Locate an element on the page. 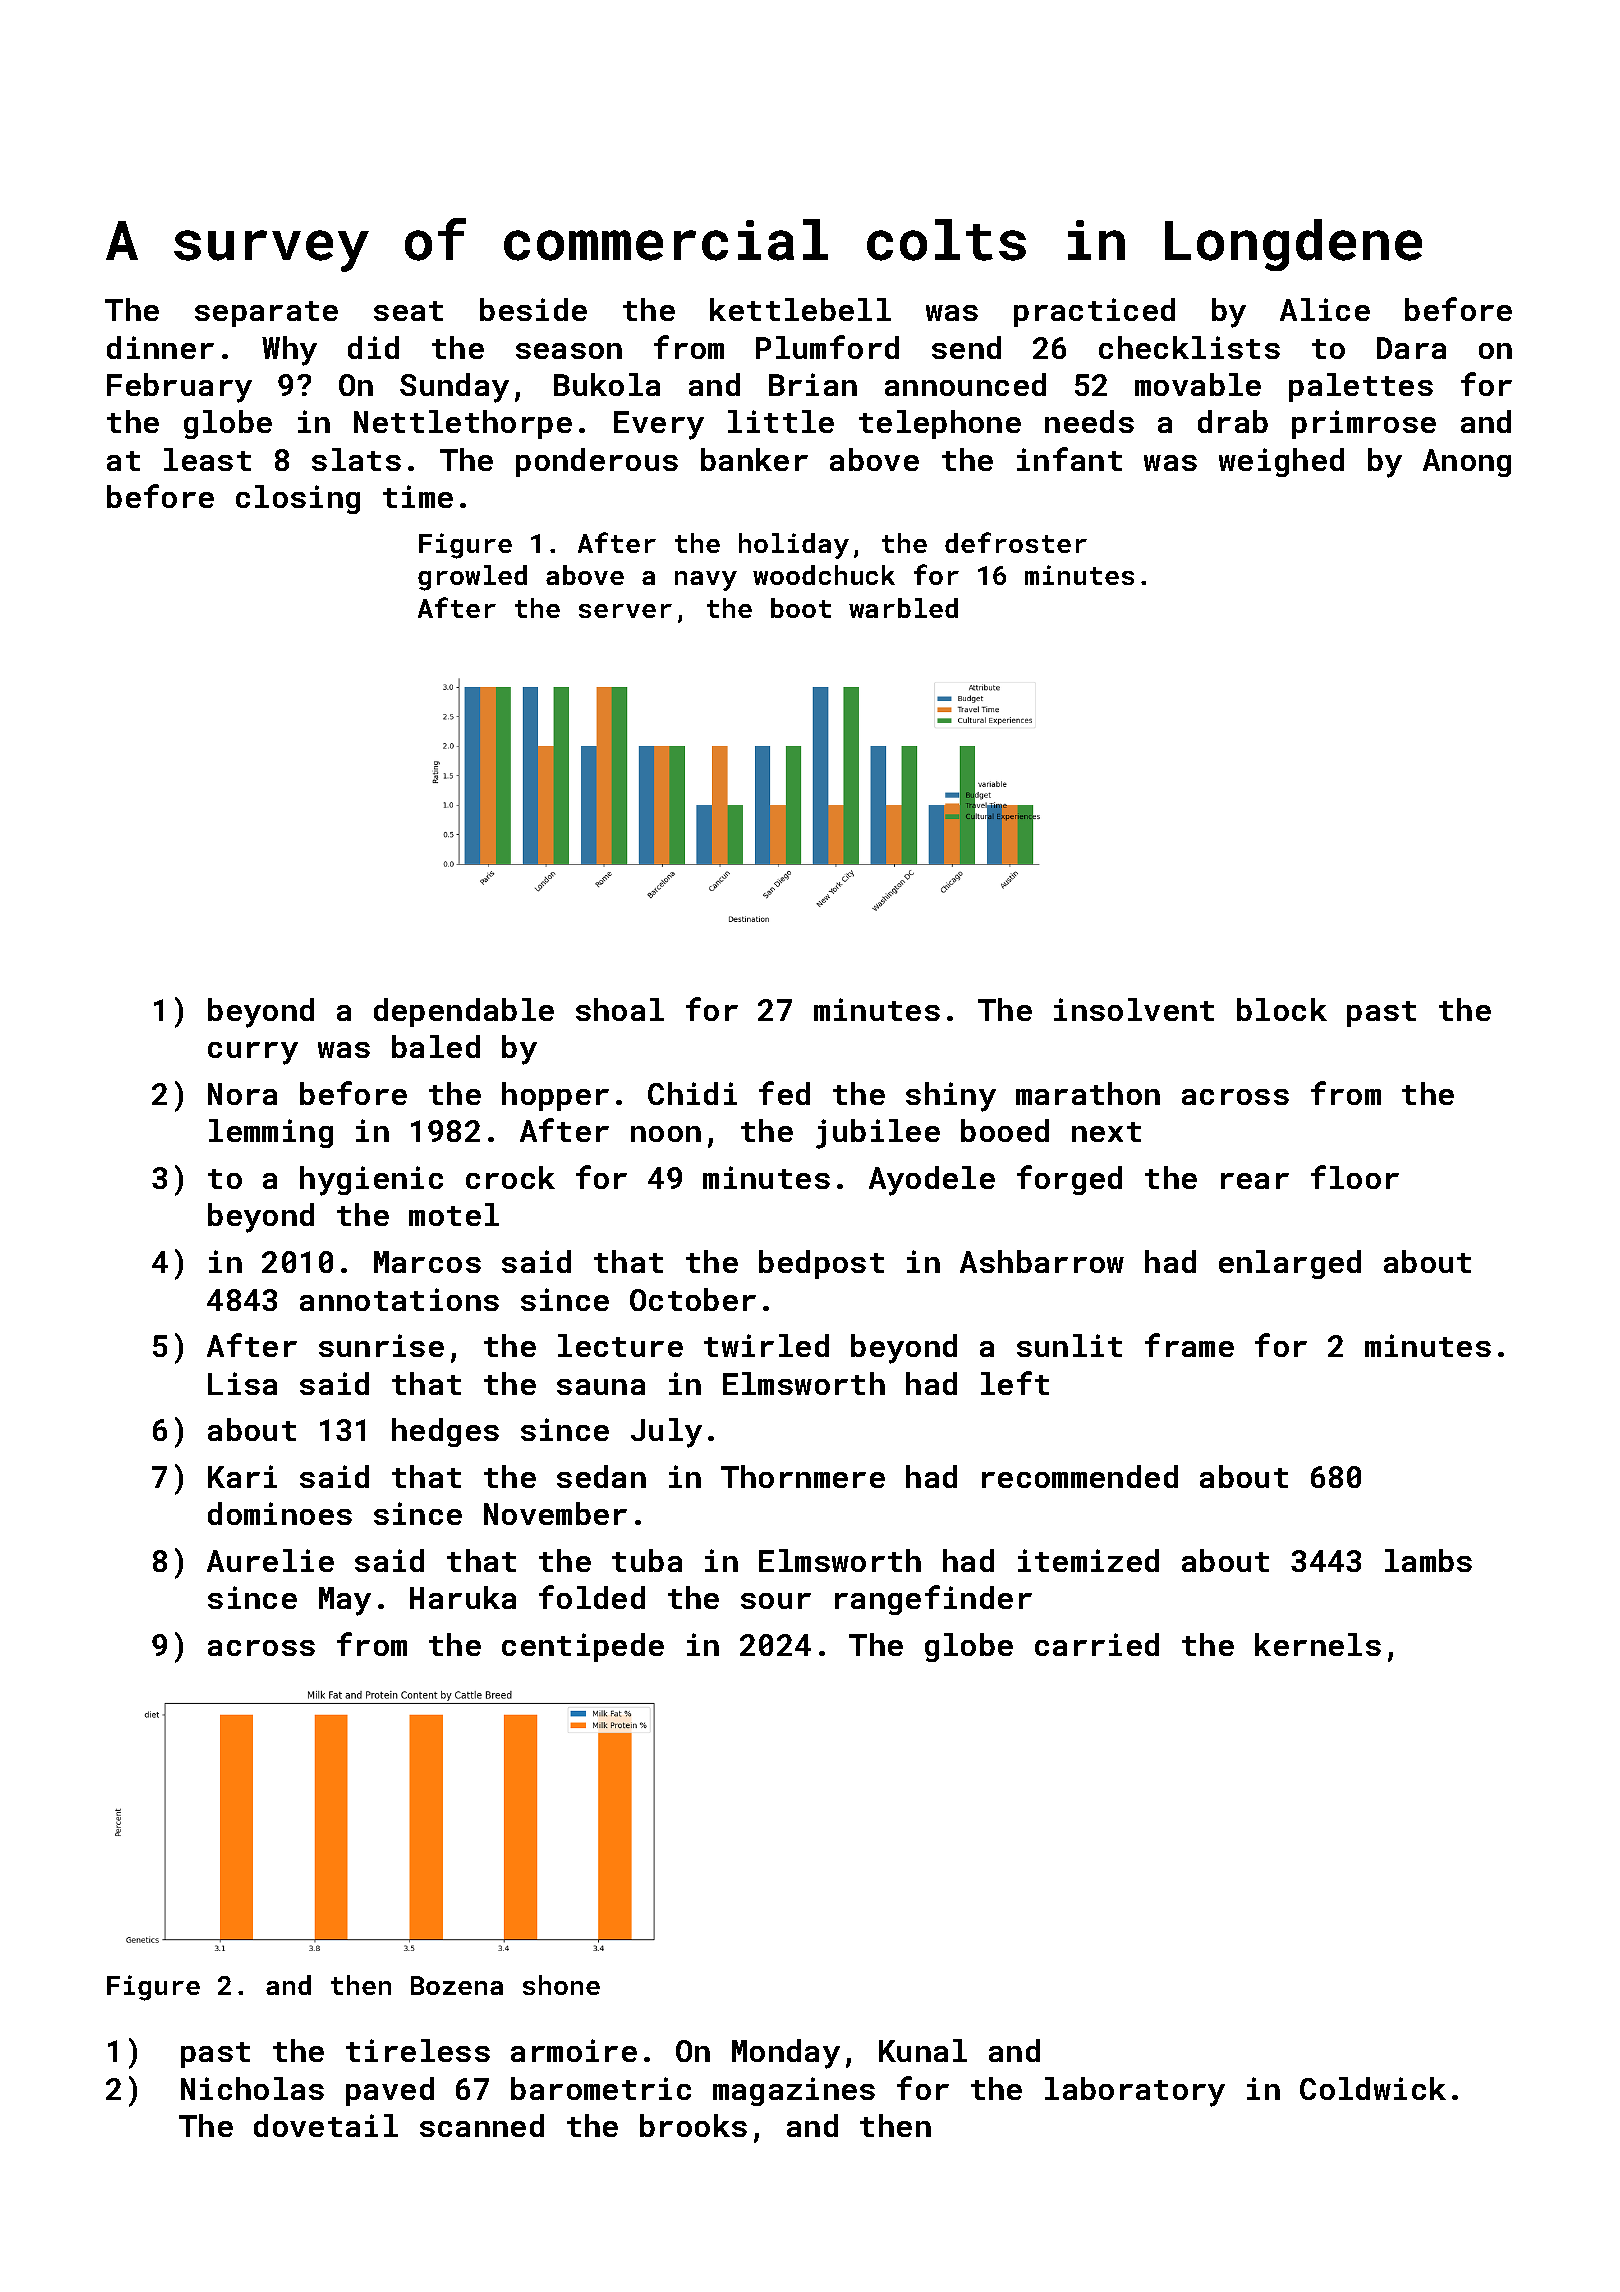 The image size is (1620, 2292). dependable is located at coordinates (464, 1012).
